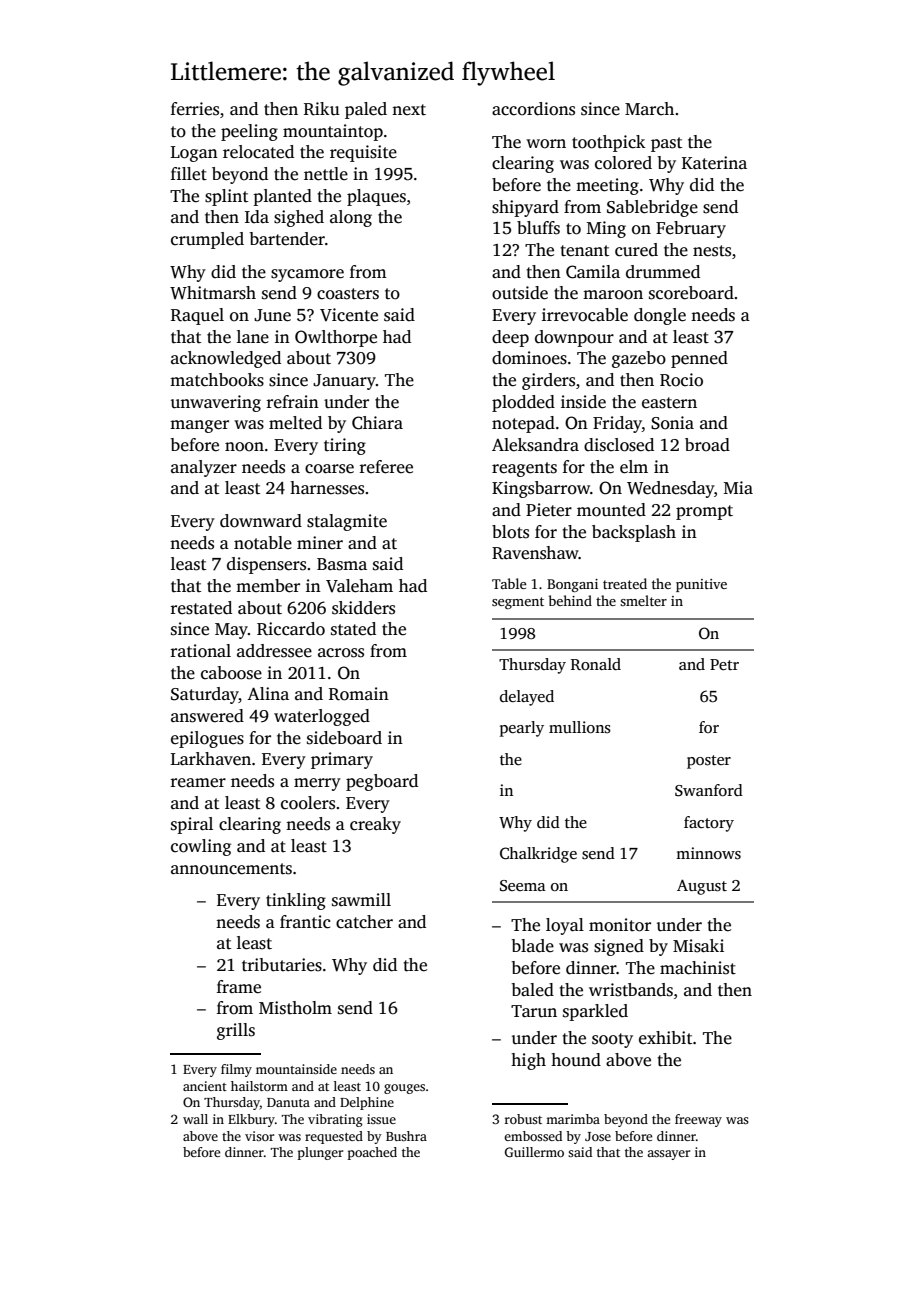 This page has width=924, height=1311. Describe the element at coordinates (341, 653) in the page. I see `across` at that location.
